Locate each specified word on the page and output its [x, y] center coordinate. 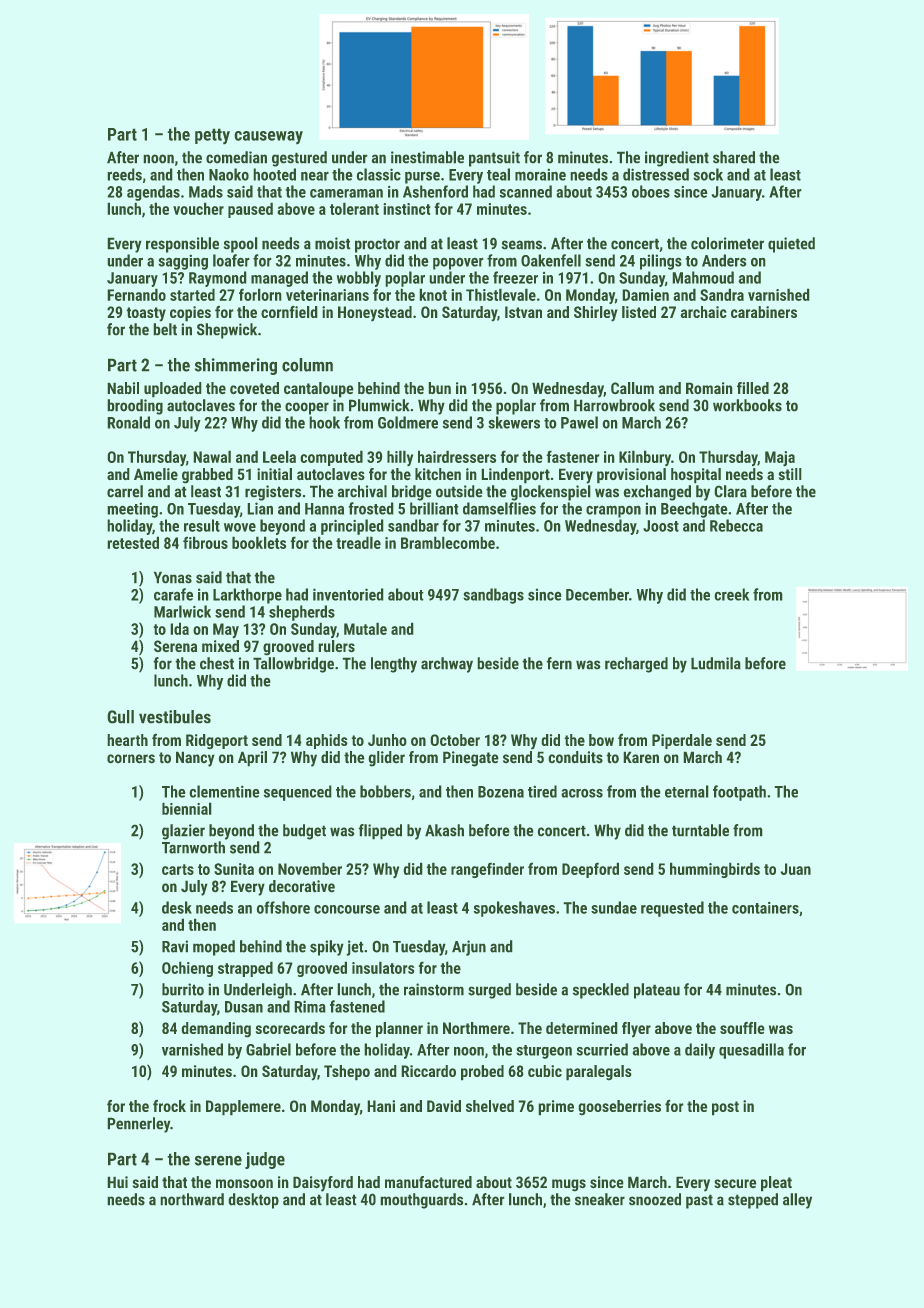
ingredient [677, 159]
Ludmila [716, 663]
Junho [387, 740]
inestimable [427, 157]
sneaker [600, 1199]
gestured [299, 159]
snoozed [655, 1199]
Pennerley [139, 1125]
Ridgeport [217, 741]
